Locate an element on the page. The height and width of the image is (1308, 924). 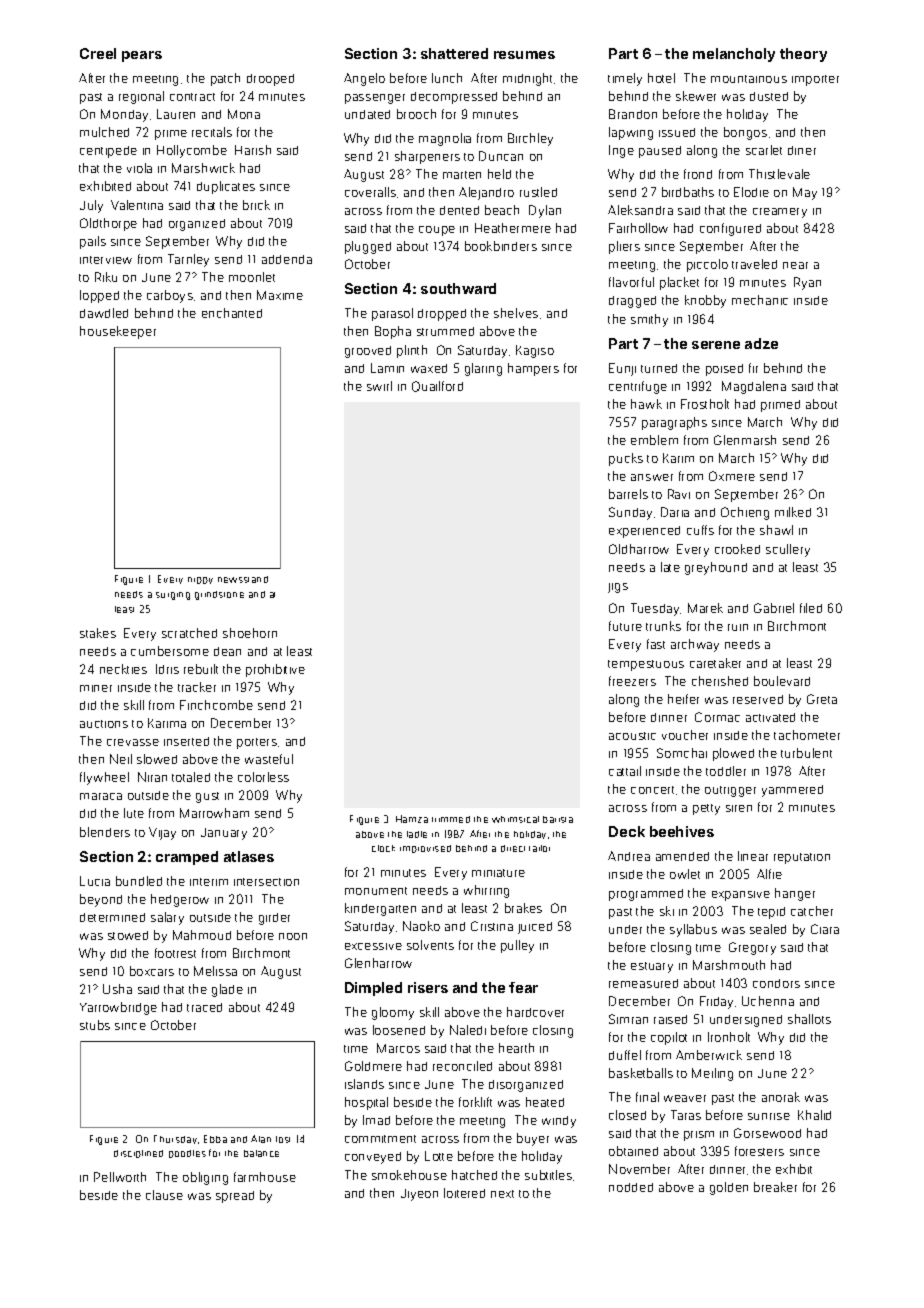
Yarrowbridge is located at coordinates (118, 1008).
